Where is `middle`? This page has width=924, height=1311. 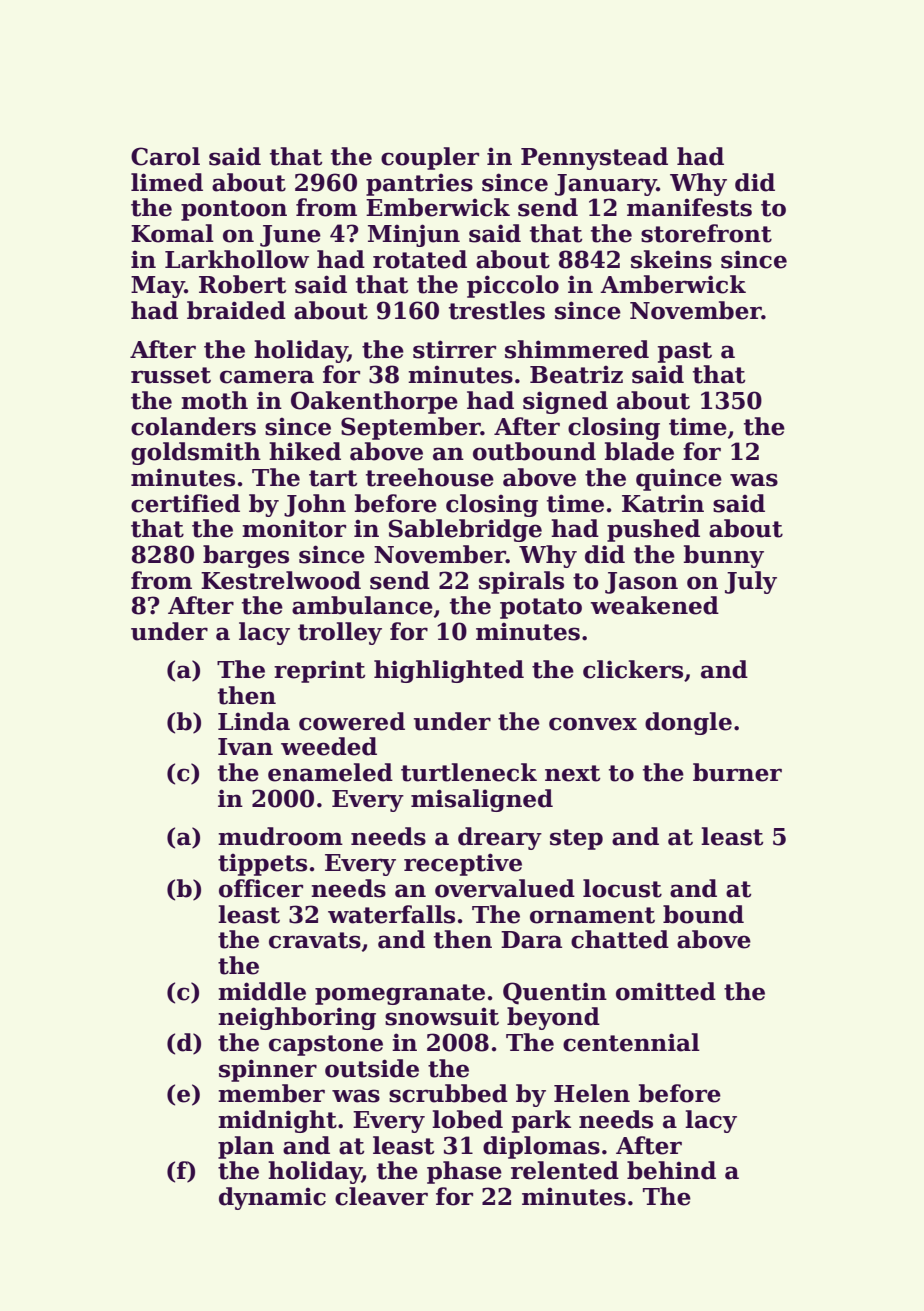
middle is located at coordinates (262, 991).
